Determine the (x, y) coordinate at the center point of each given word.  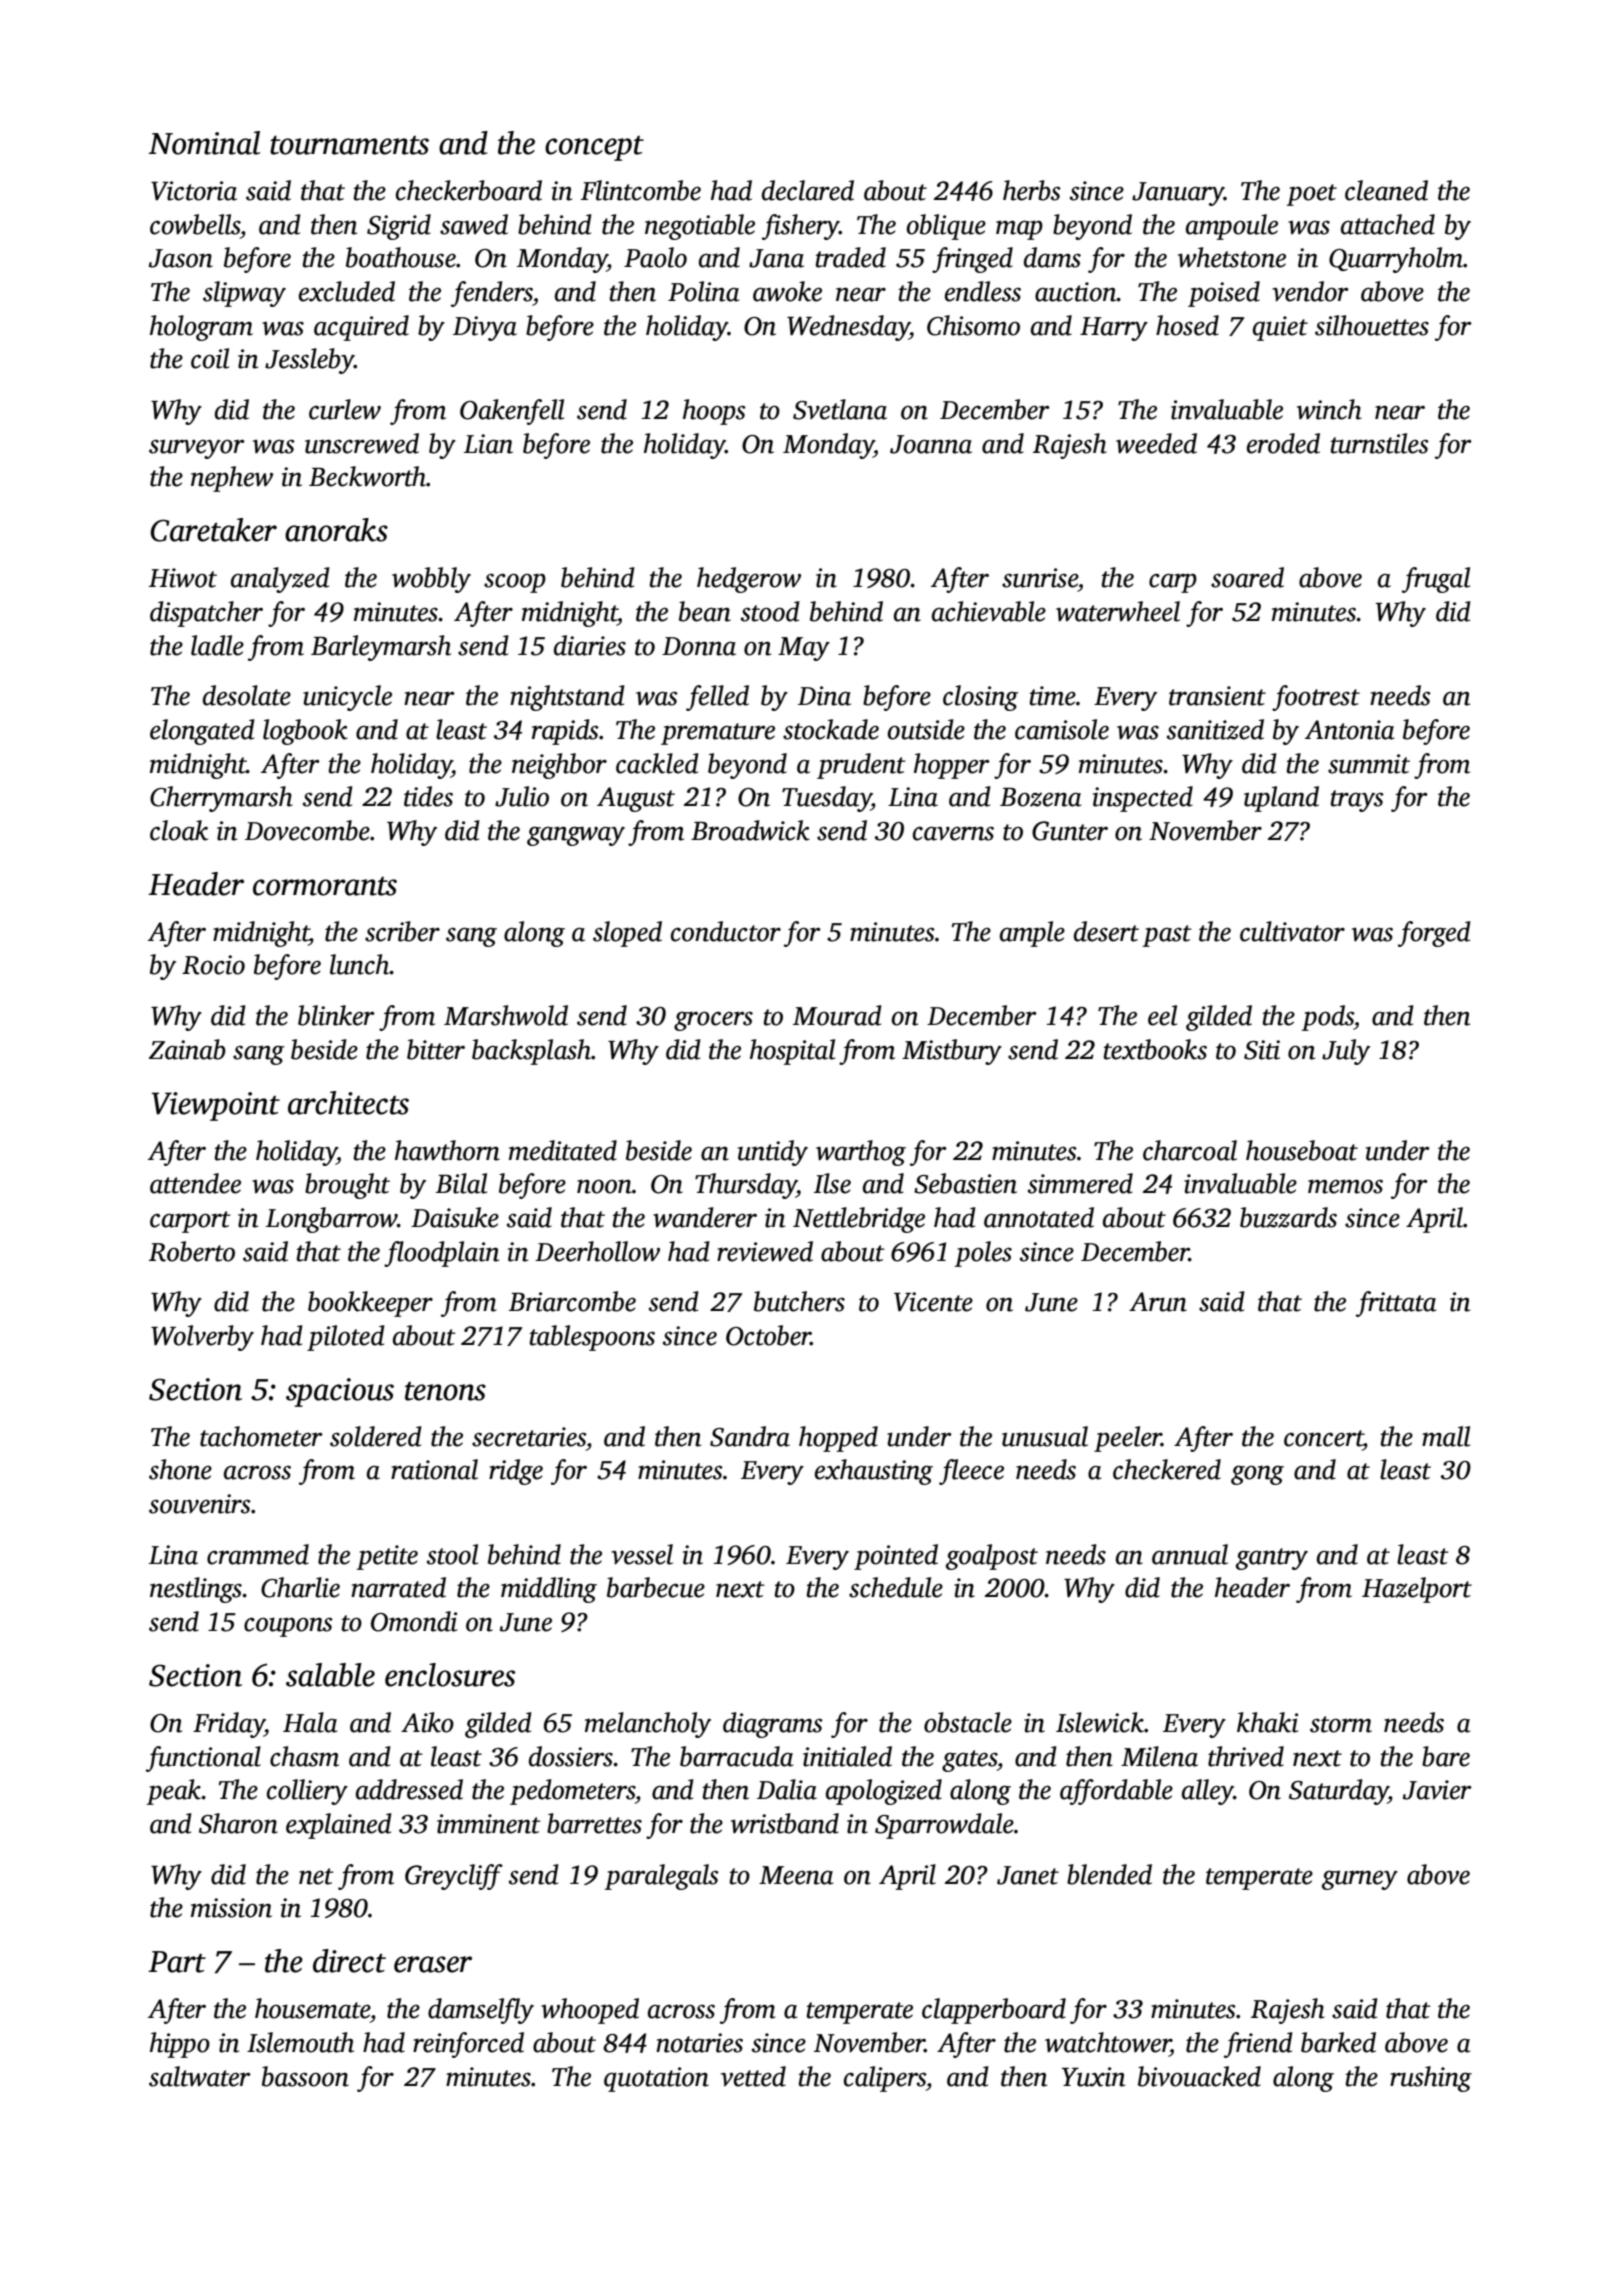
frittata (1396, 1304)
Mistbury (952, 1052)
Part (177, 1962)
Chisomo (973, 325)
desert (1106, 931)
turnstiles (1380, 443)
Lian (488, 444)
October (768, 1335)
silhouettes (1372, 325)
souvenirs (200, 1504)
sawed (474, 224)
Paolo (655, 257)
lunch (360, 964)
